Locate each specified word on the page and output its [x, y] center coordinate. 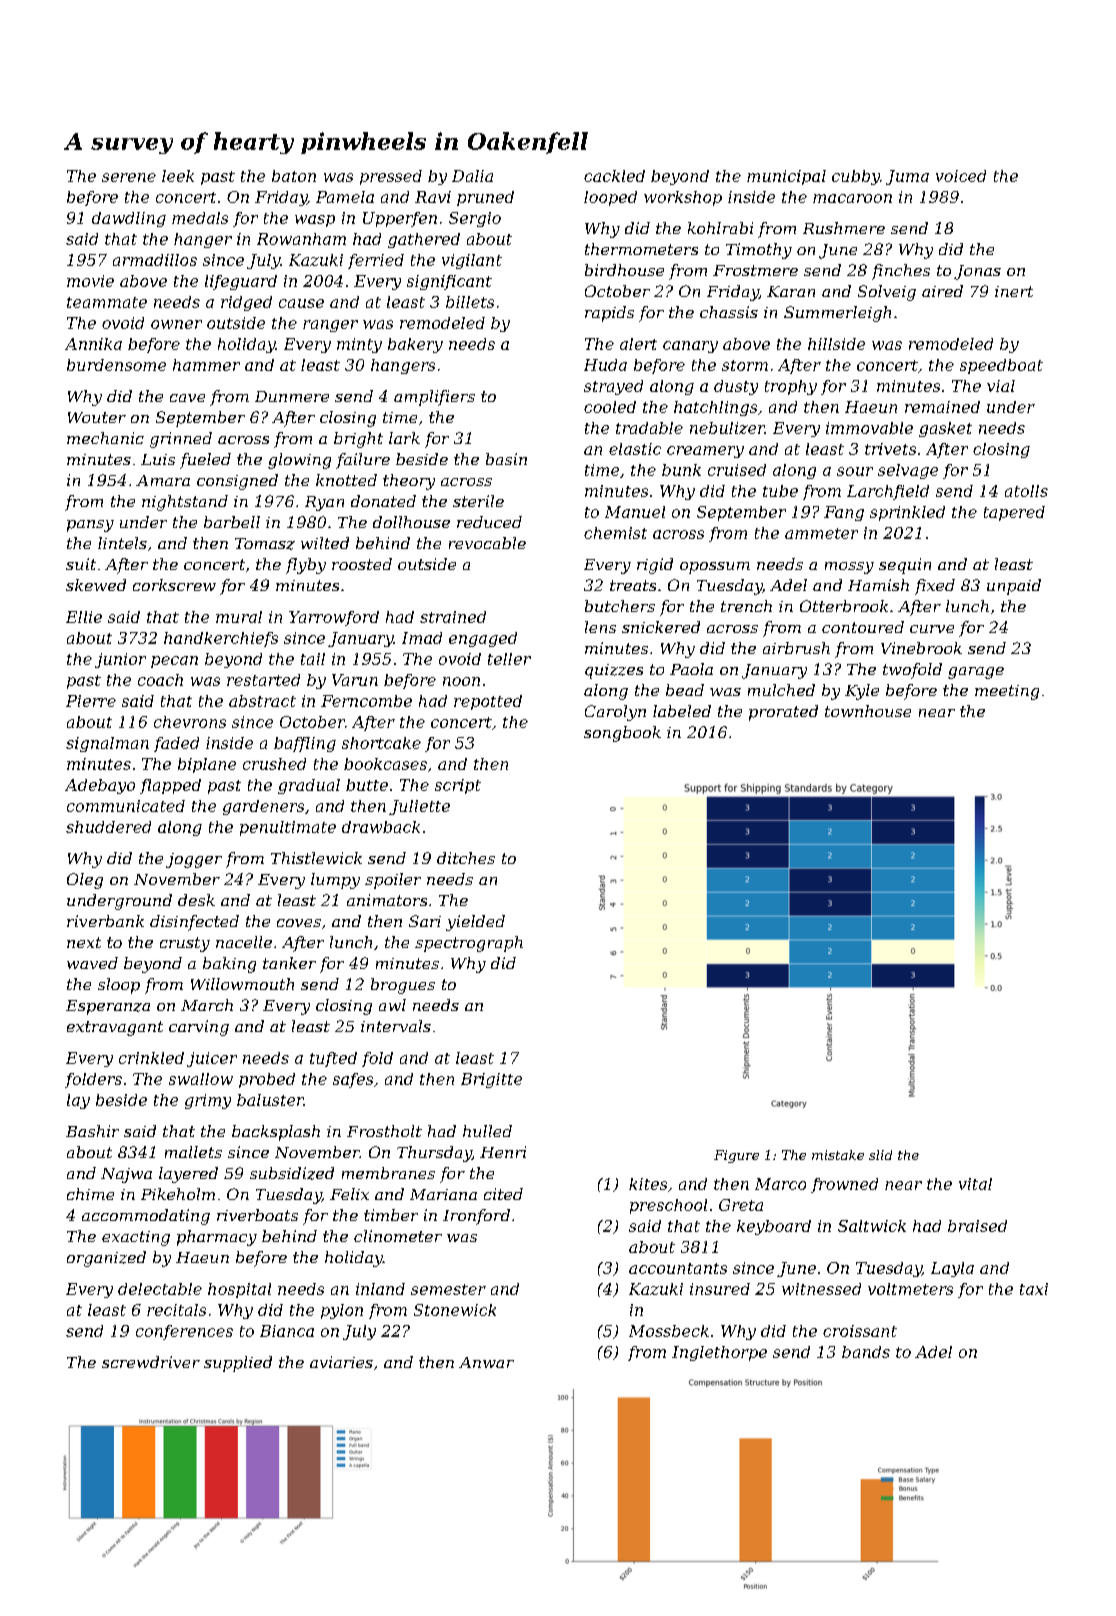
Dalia [472, 176]
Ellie [84, 617]
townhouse [868, 711]
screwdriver [151, 1362]
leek [178, 176]
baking [229, 965]
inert [1014, 291]
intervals [396, 1026]
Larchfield [888, 492]
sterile [478, 501]
